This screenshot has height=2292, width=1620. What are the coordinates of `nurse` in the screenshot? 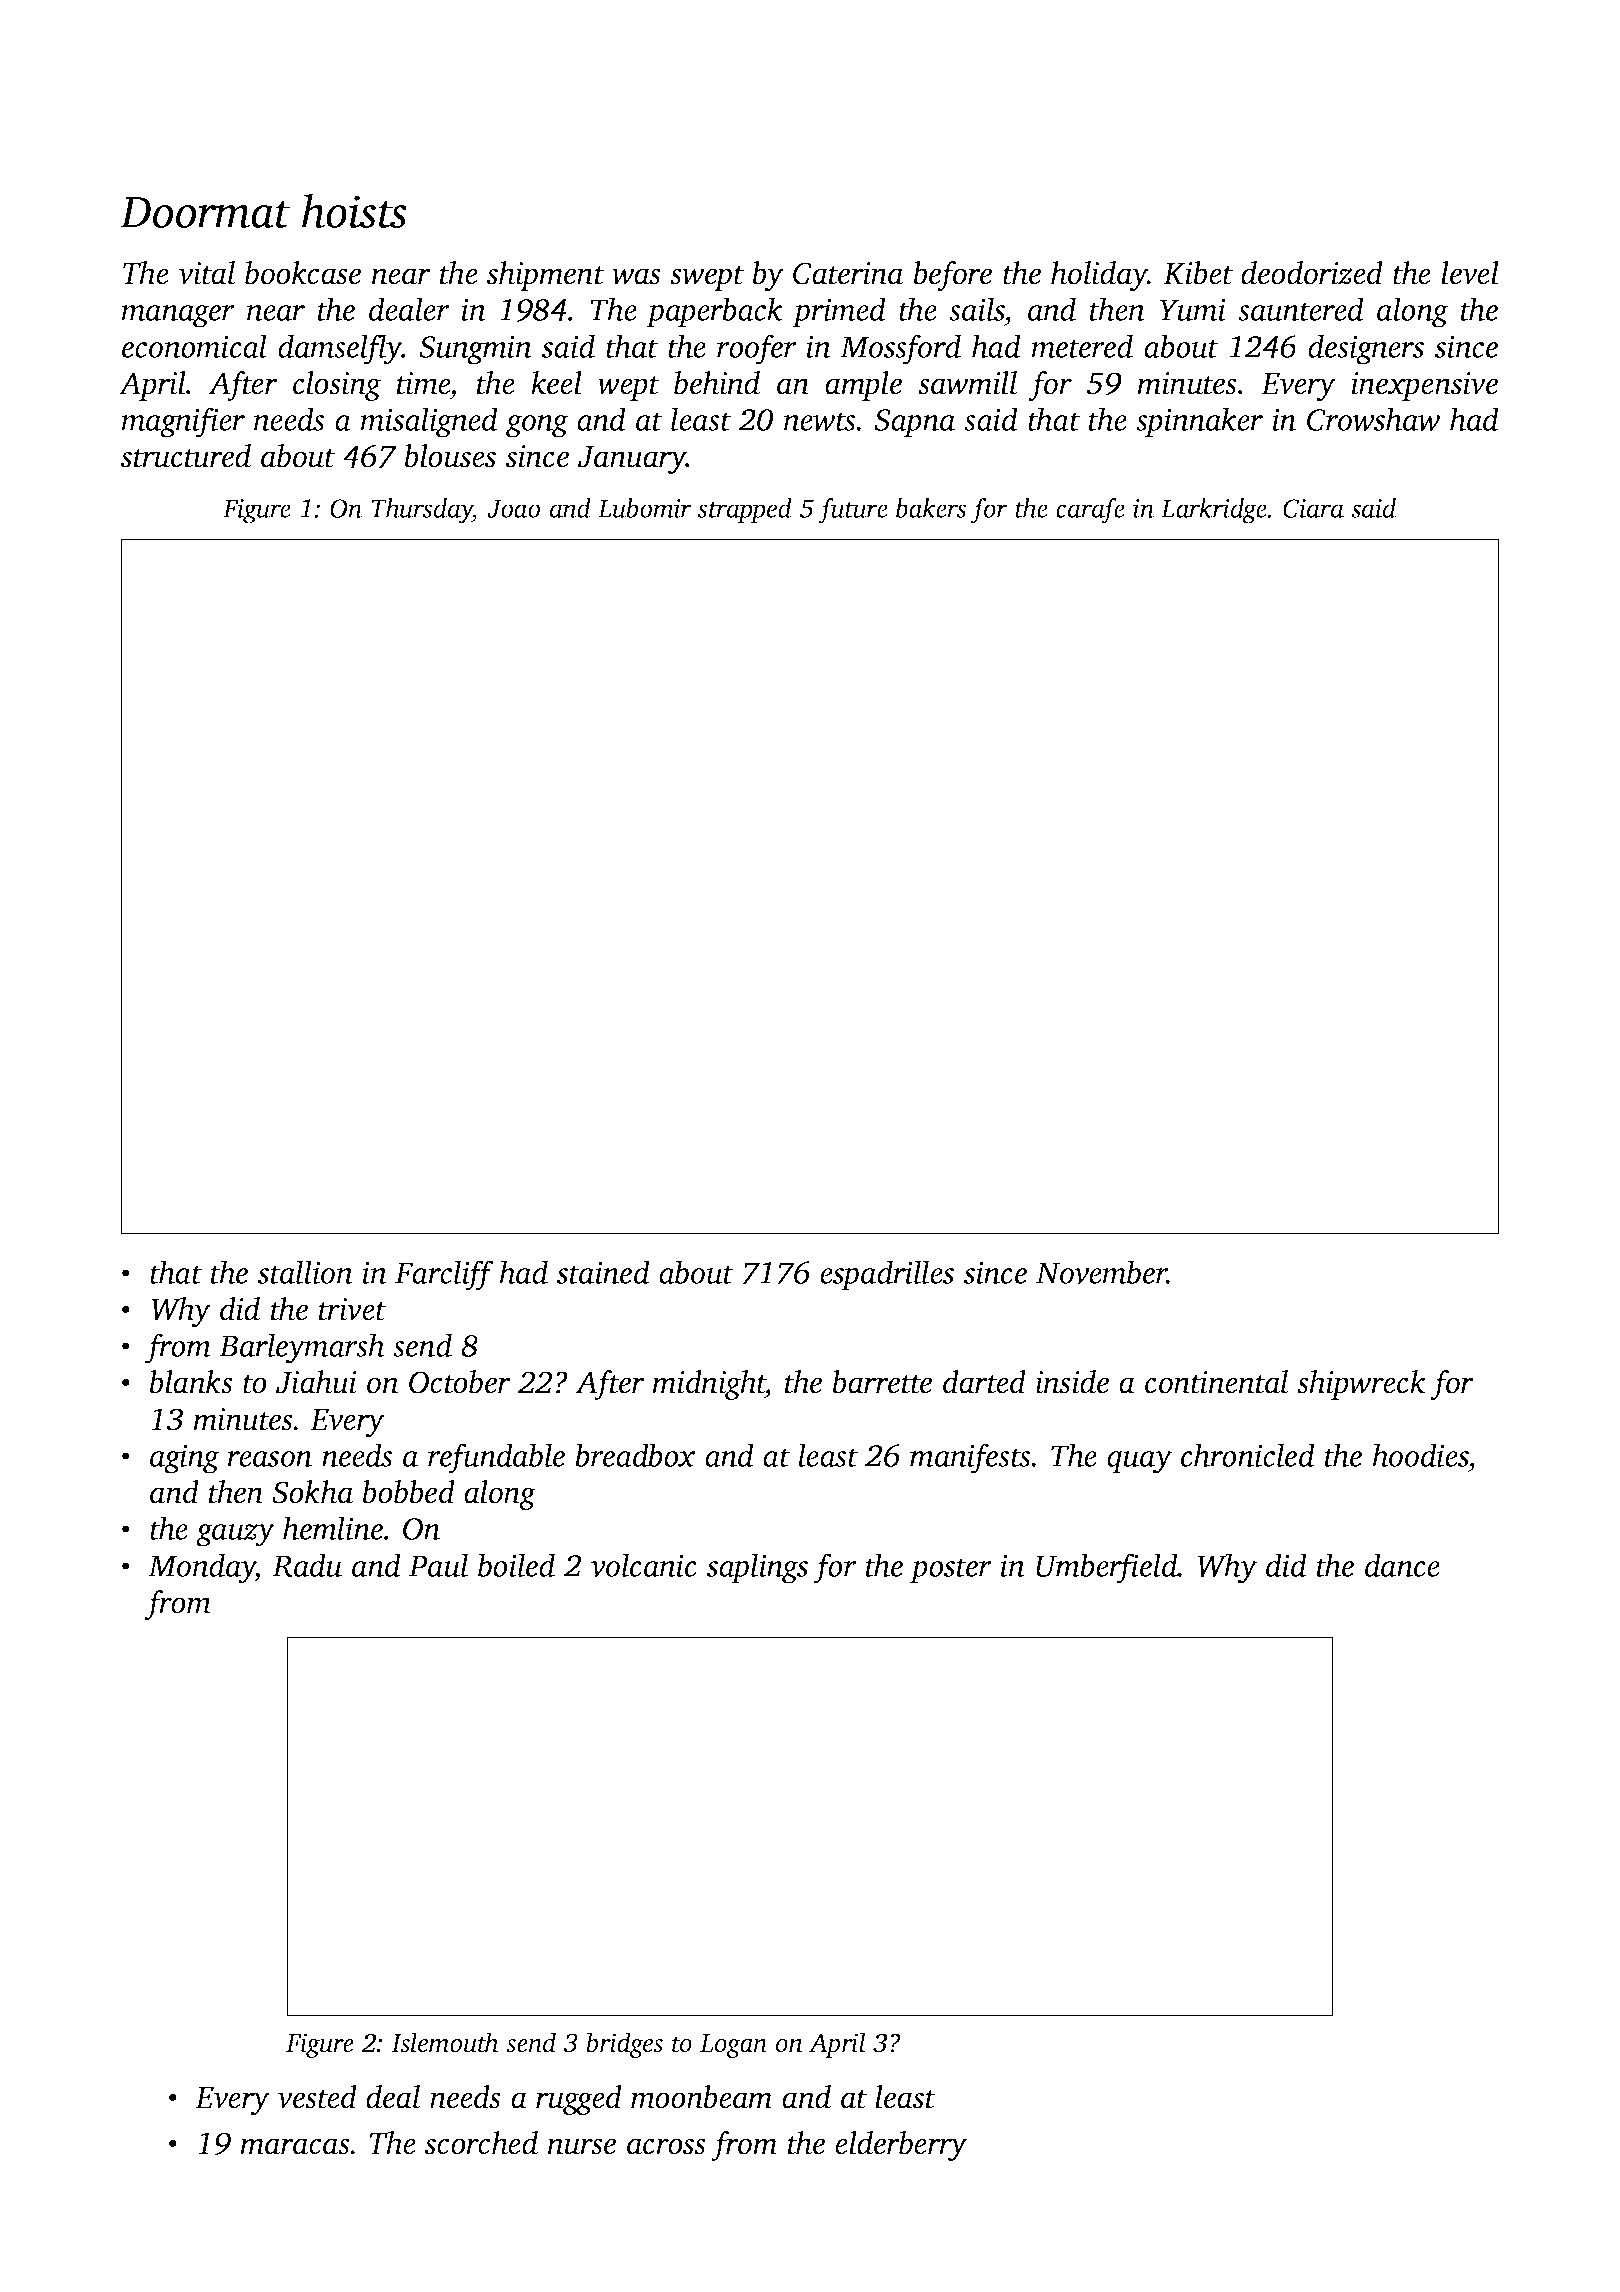 It's located at (582, 2146).
